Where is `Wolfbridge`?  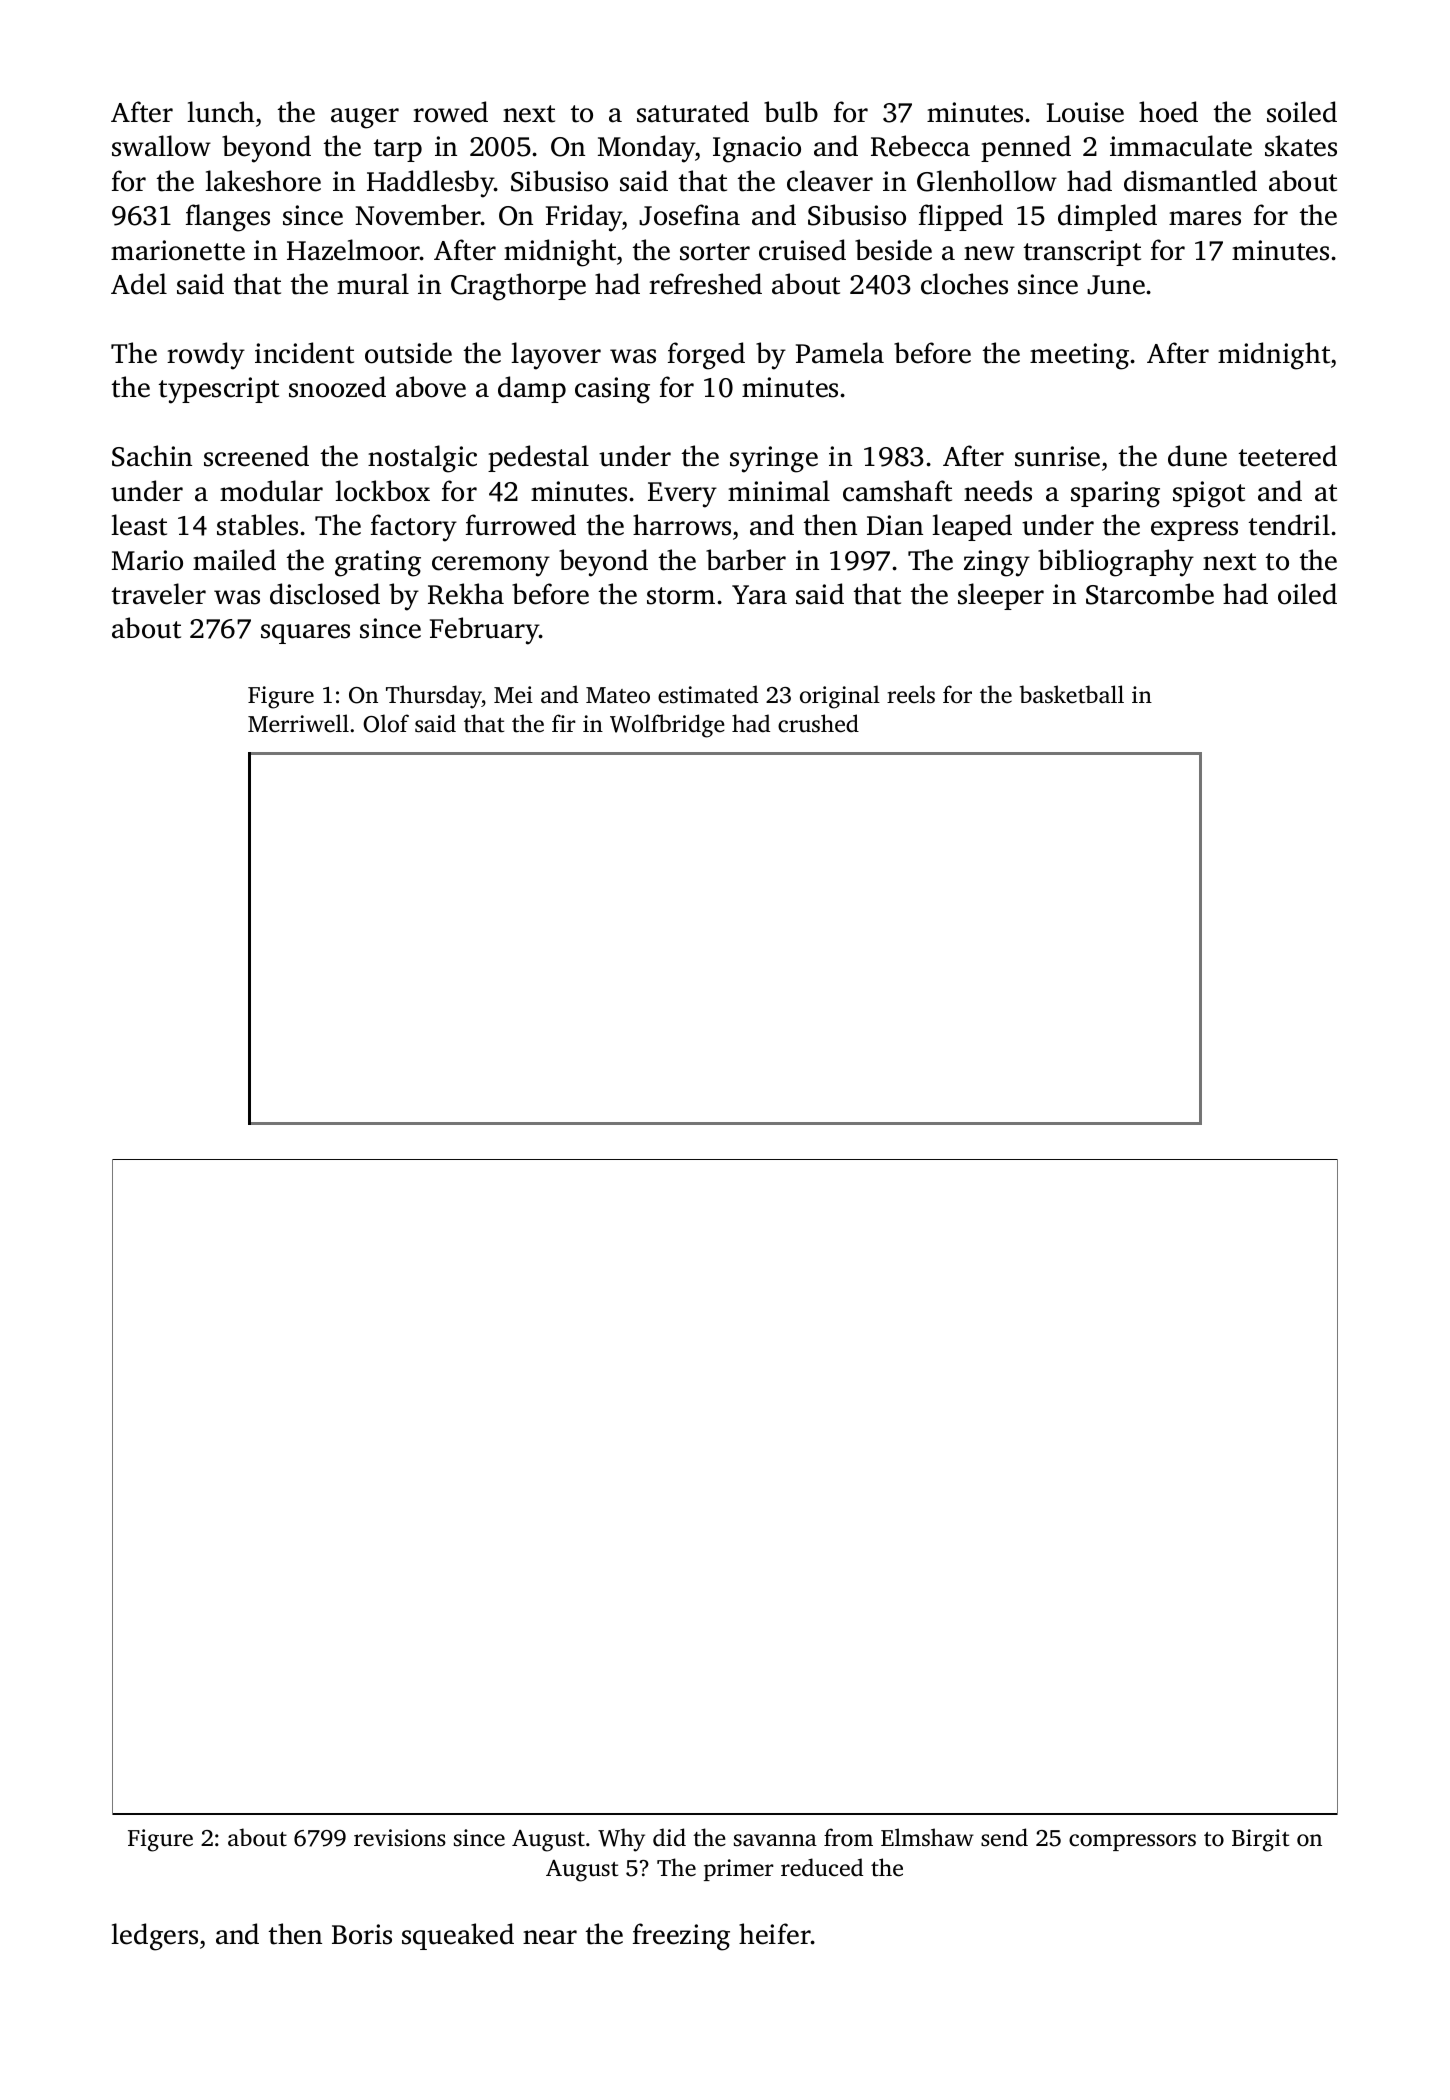
Wolfbridge is located at coordinates (667, 726).
